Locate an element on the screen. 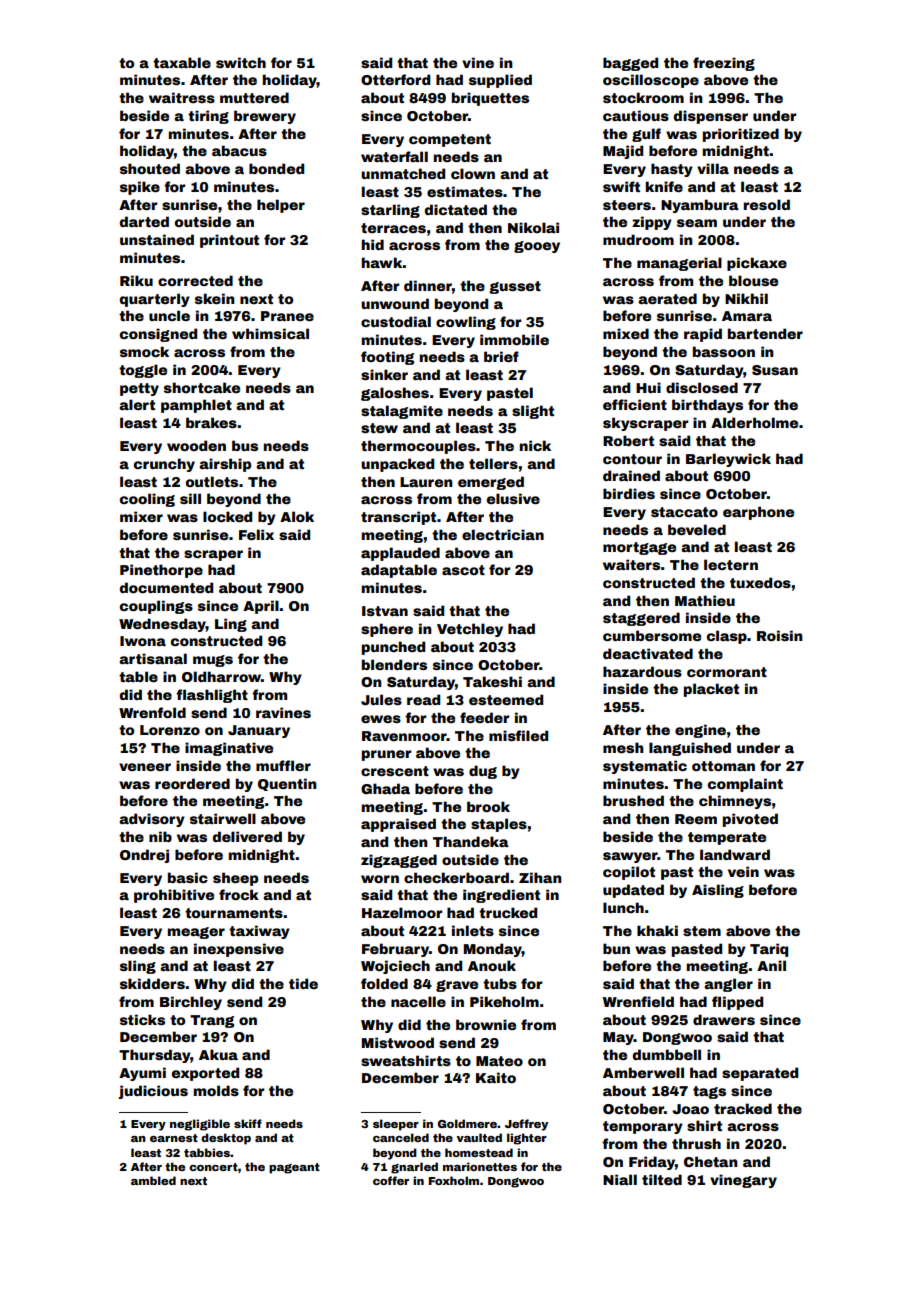 The width and height of the screenshot is (924, 1308). supplied is located at coordinates (500, 81).
